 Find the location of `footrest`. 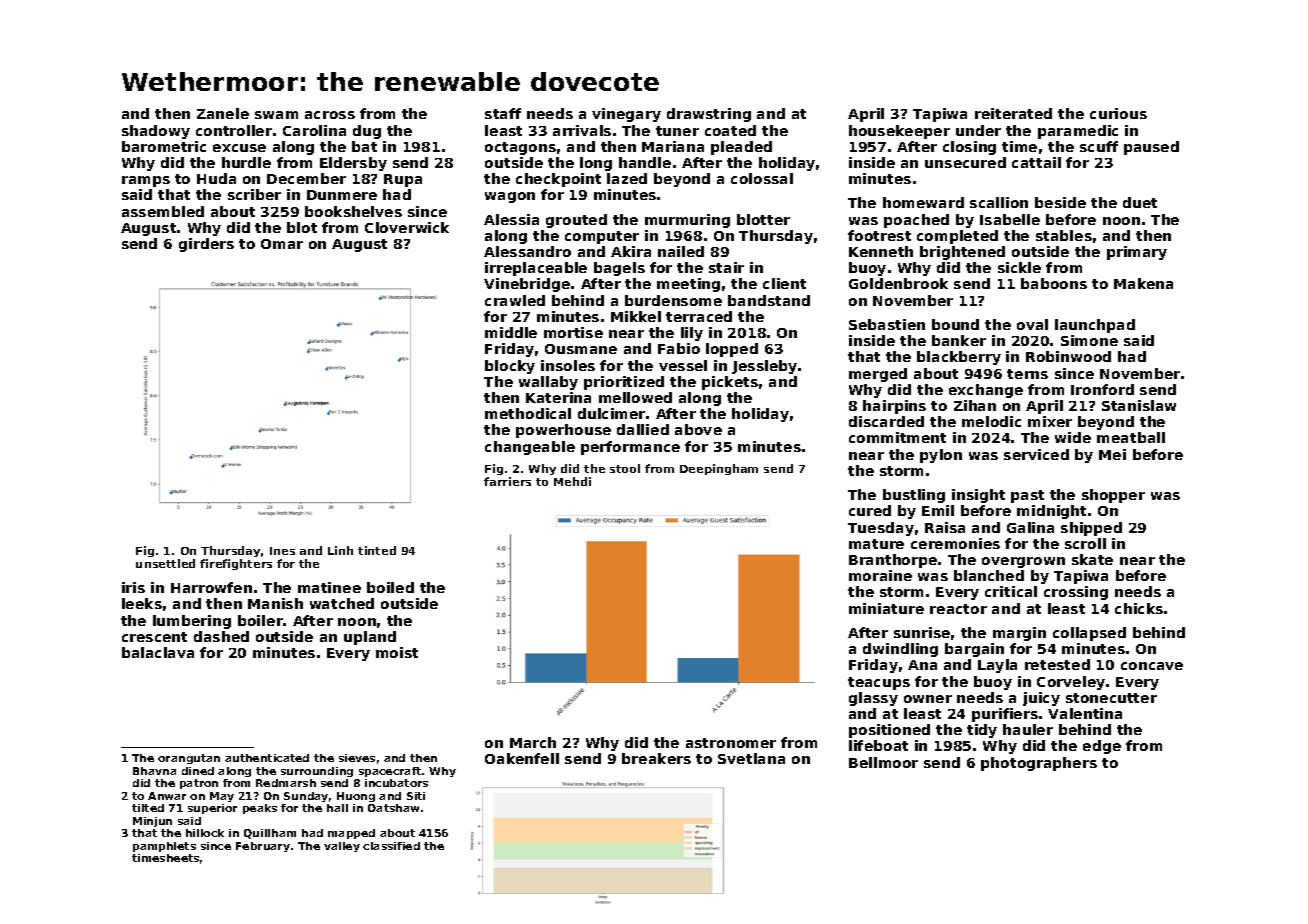

footrest is located at coordinates (879, 235).
